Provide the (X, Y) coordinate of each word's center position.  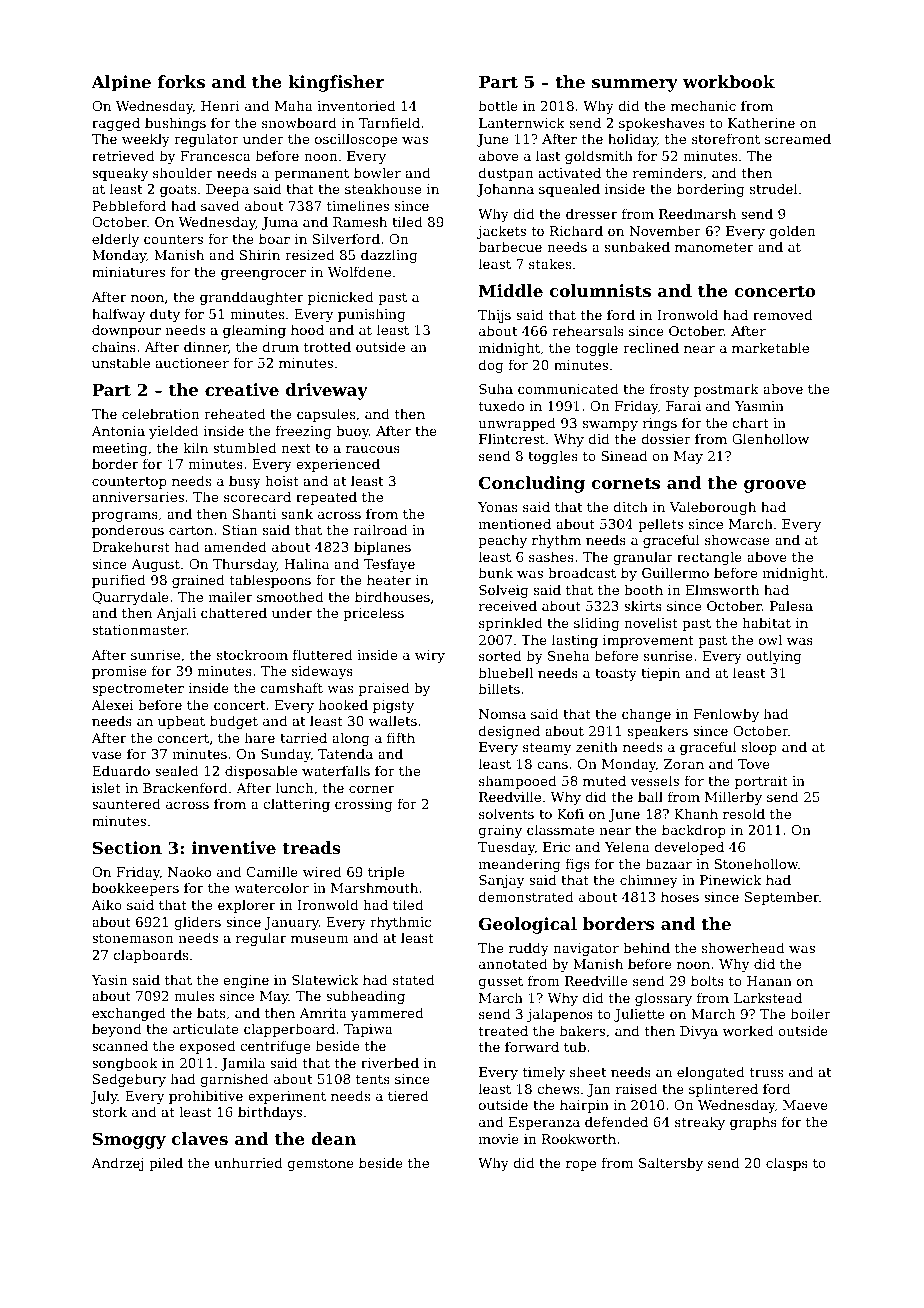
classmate (560, 829)
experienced (338, 465)
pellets (660, 525)
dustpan (506, 174)
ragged (116, 124)
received (508, 605)
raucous (373, 449)
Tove (754, 764)
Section (127, 847)
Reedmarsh (697, 213)
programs (125, 517)
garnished (234, 1080)
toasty (616, 675)
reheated (234, 413)
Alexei (113, 704)
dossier (666, 438)
